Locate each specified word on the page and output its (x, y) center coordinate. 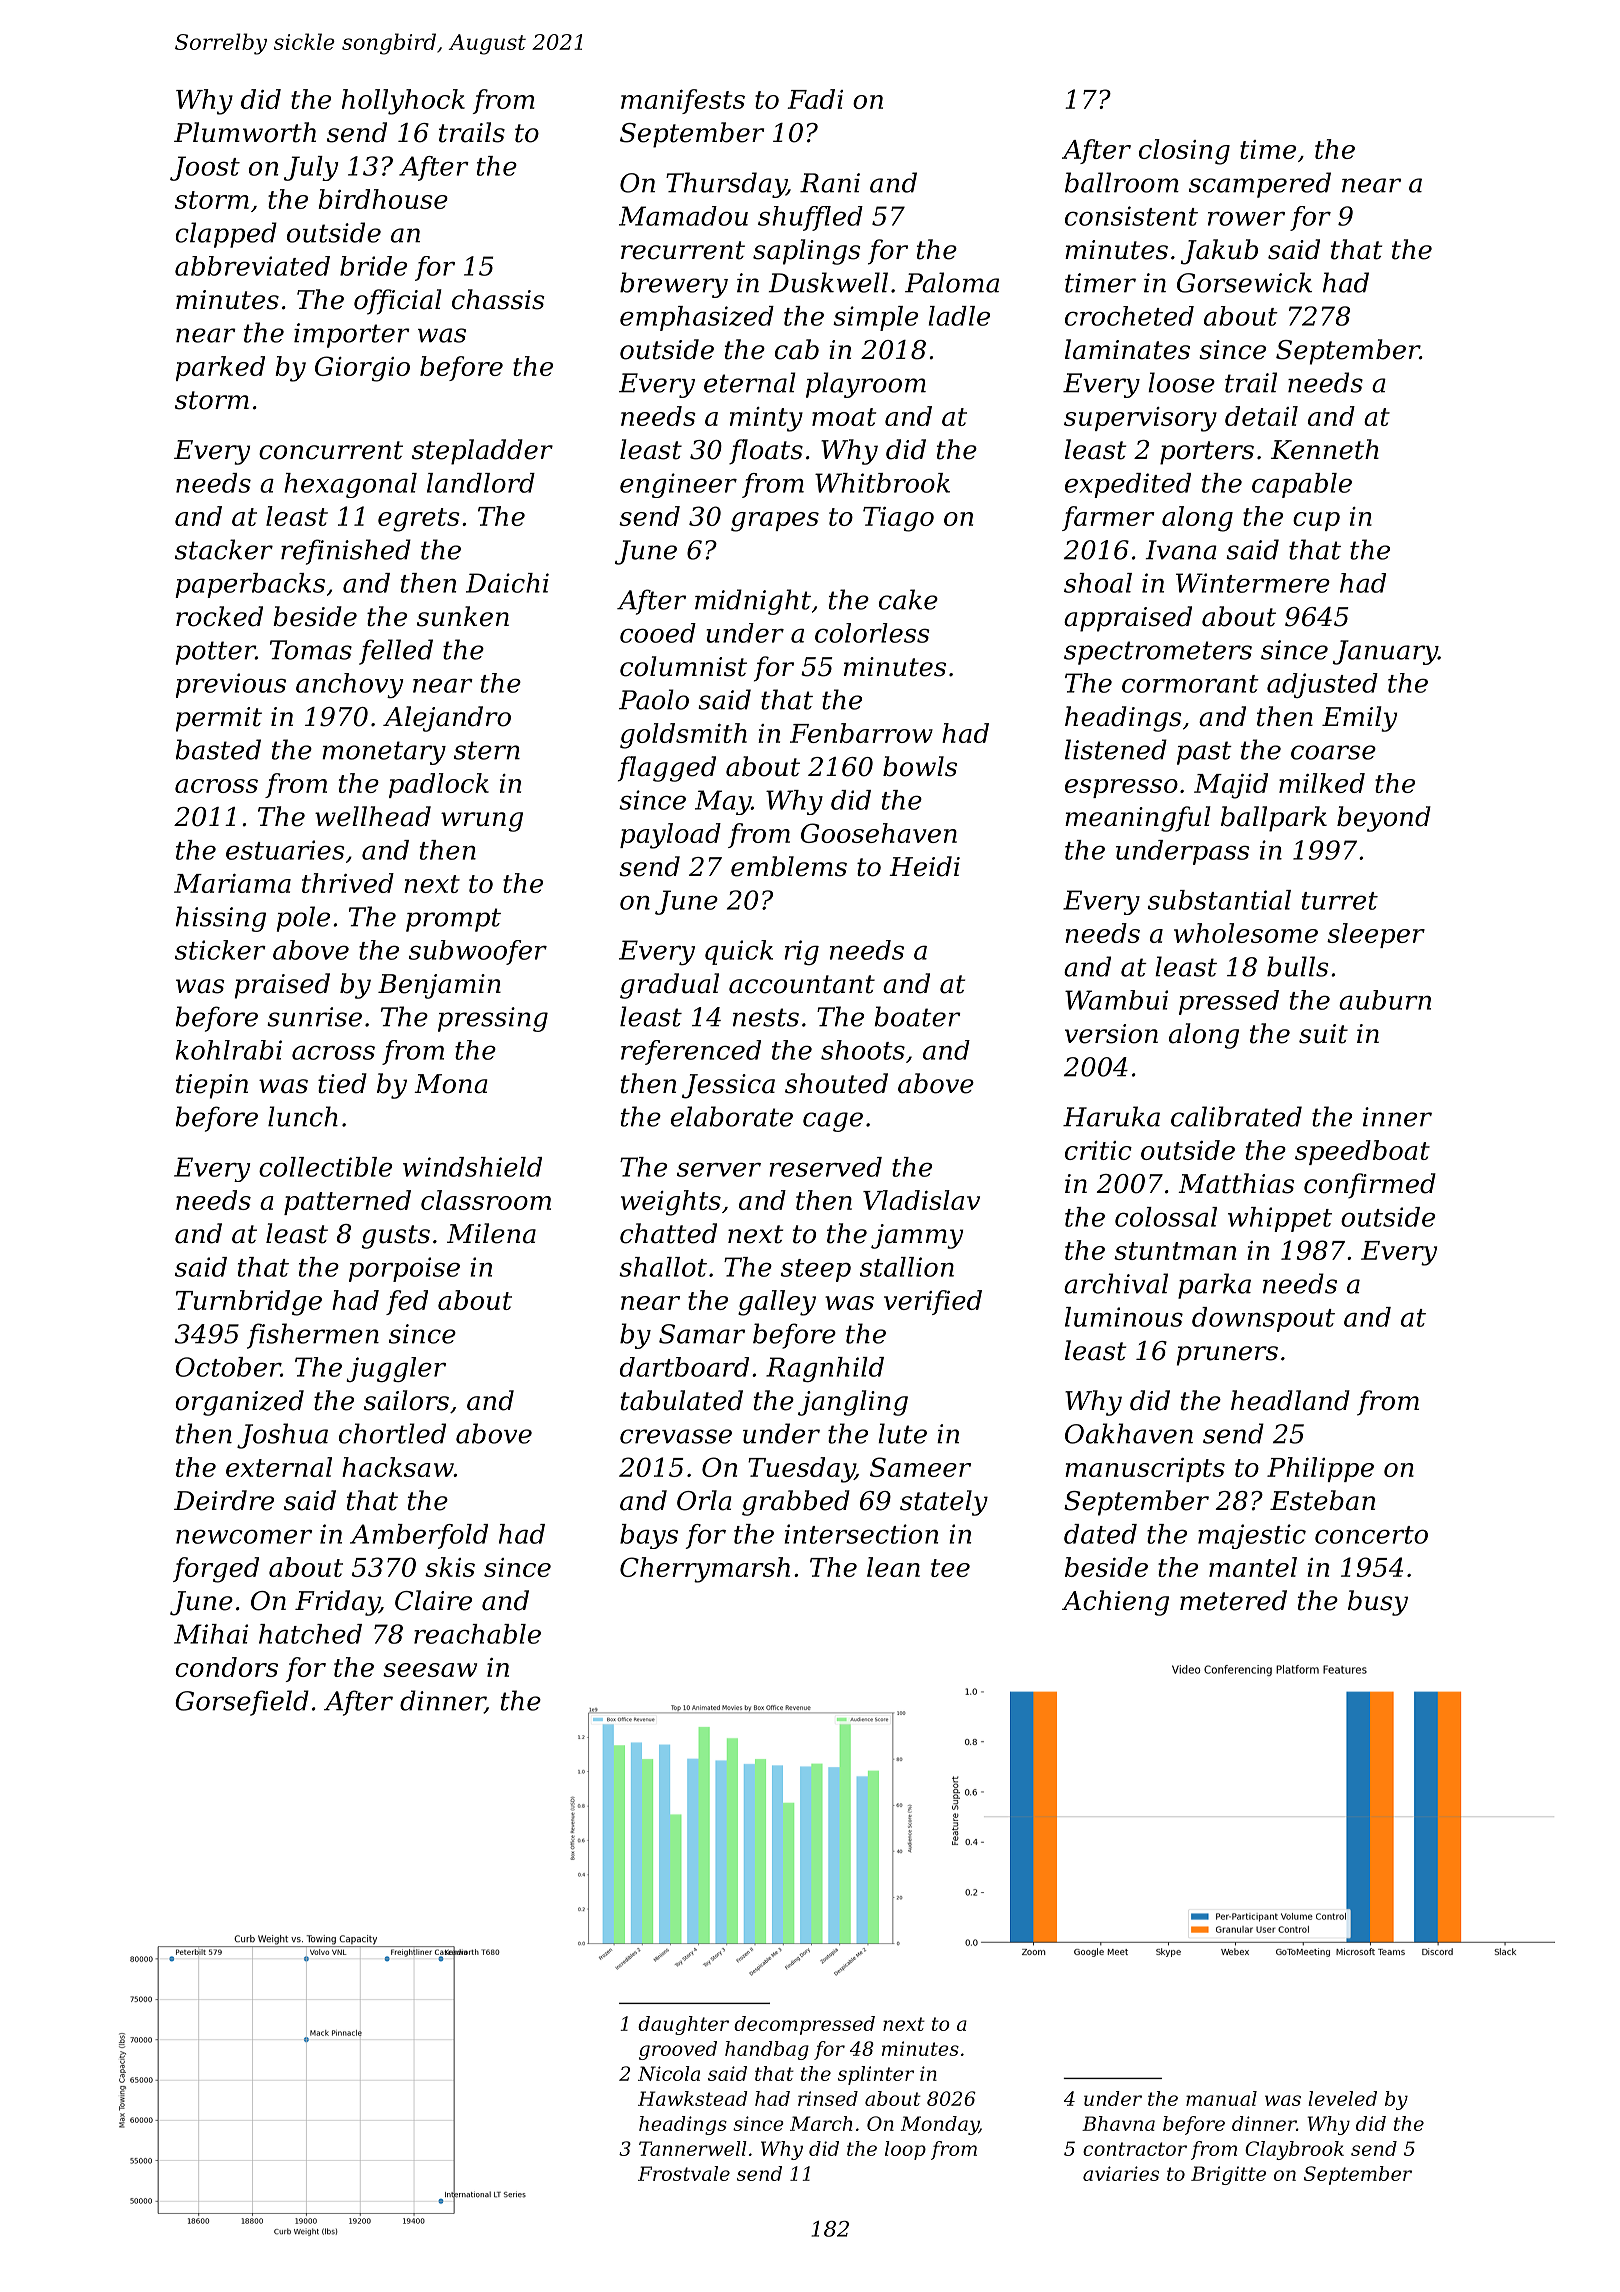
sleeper (1376, 935)
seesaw (430, 1670)
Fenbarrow (861, 733)
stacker (224, 549)
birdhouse (383, 199)
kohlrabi (229, 1050)
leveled (1342, 2098)
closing (1184, 152)
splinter (876, 2075)
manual (1221, 2098)
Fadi (815, 99)
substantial (1219, 900)
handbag (767, 2050)
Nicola (669, 2073)
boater (918, 1016)
